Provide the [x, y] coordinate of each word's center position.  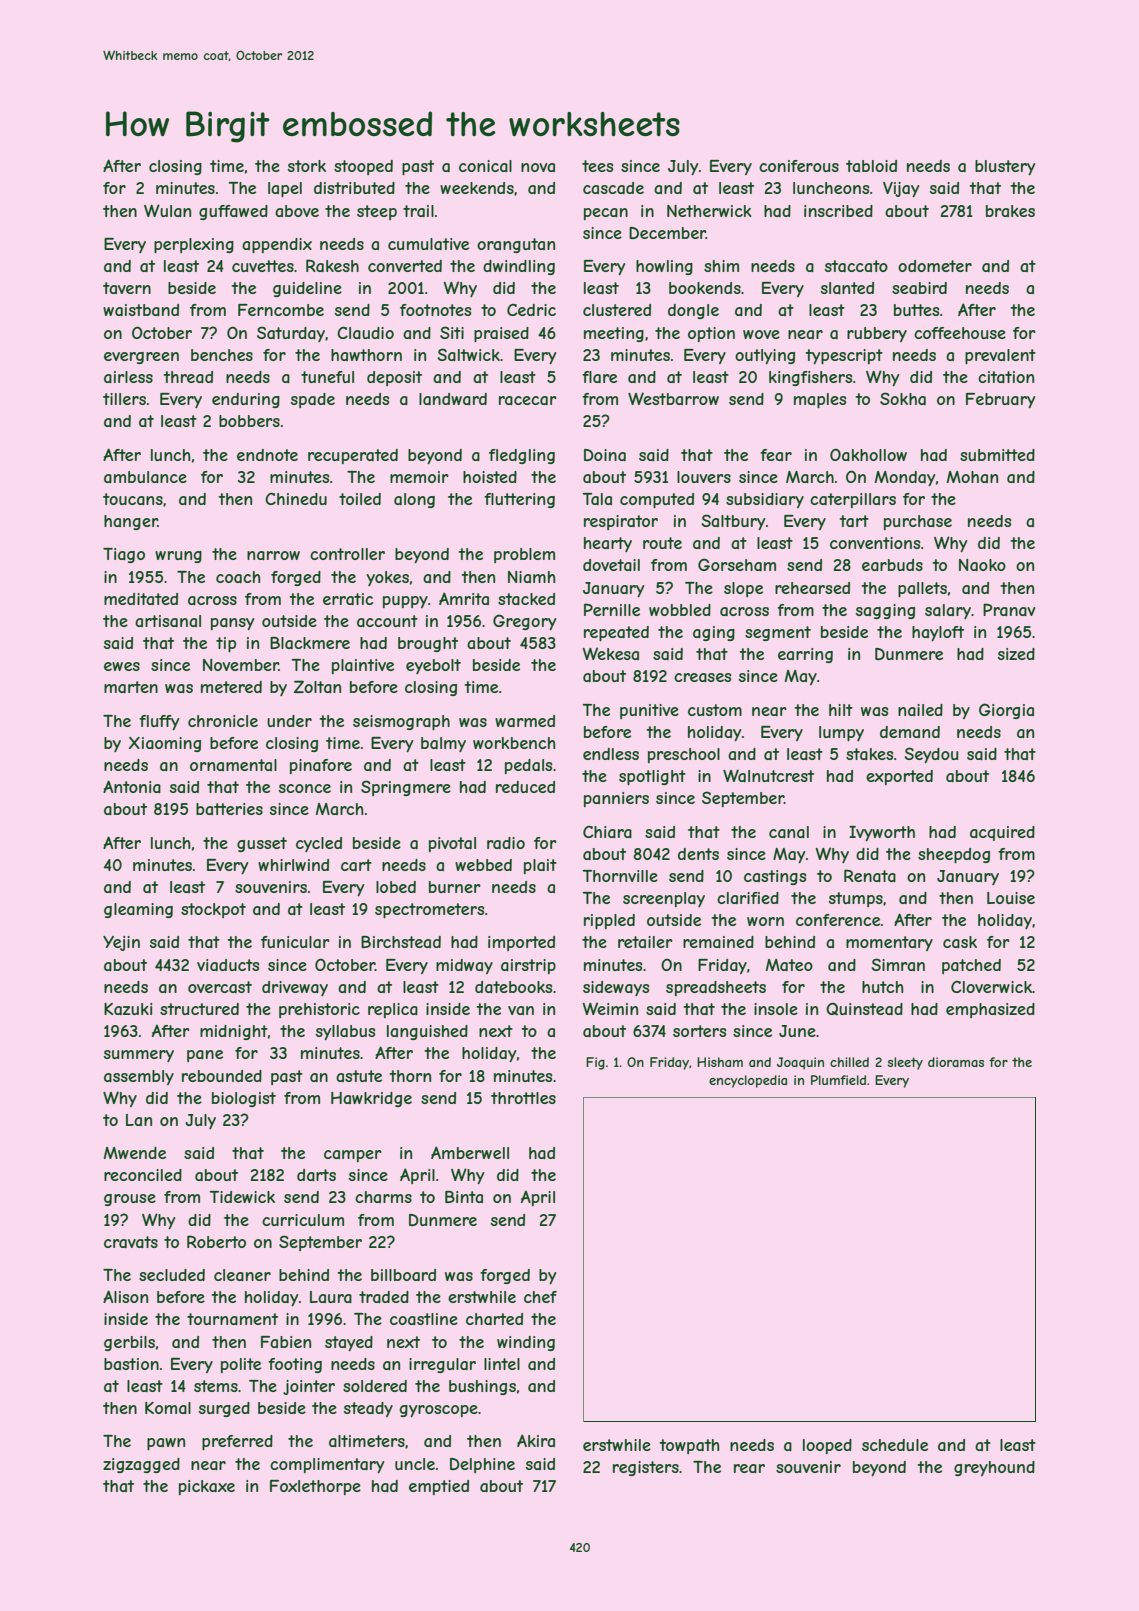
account [387, 621]
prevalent [1000, 356]
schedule [895, 1445]
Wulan [167, 210]
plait [540, 866]
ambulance [145, 477]
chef [540, 1297]
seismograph [401, 722]
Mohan [972, 477]
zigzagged [141, 1465]
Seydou [931, 755]
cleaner [242, 1275]
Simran [898, 964]
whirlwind [293, 865]
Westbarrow [673, 398]
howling [664, 267]
